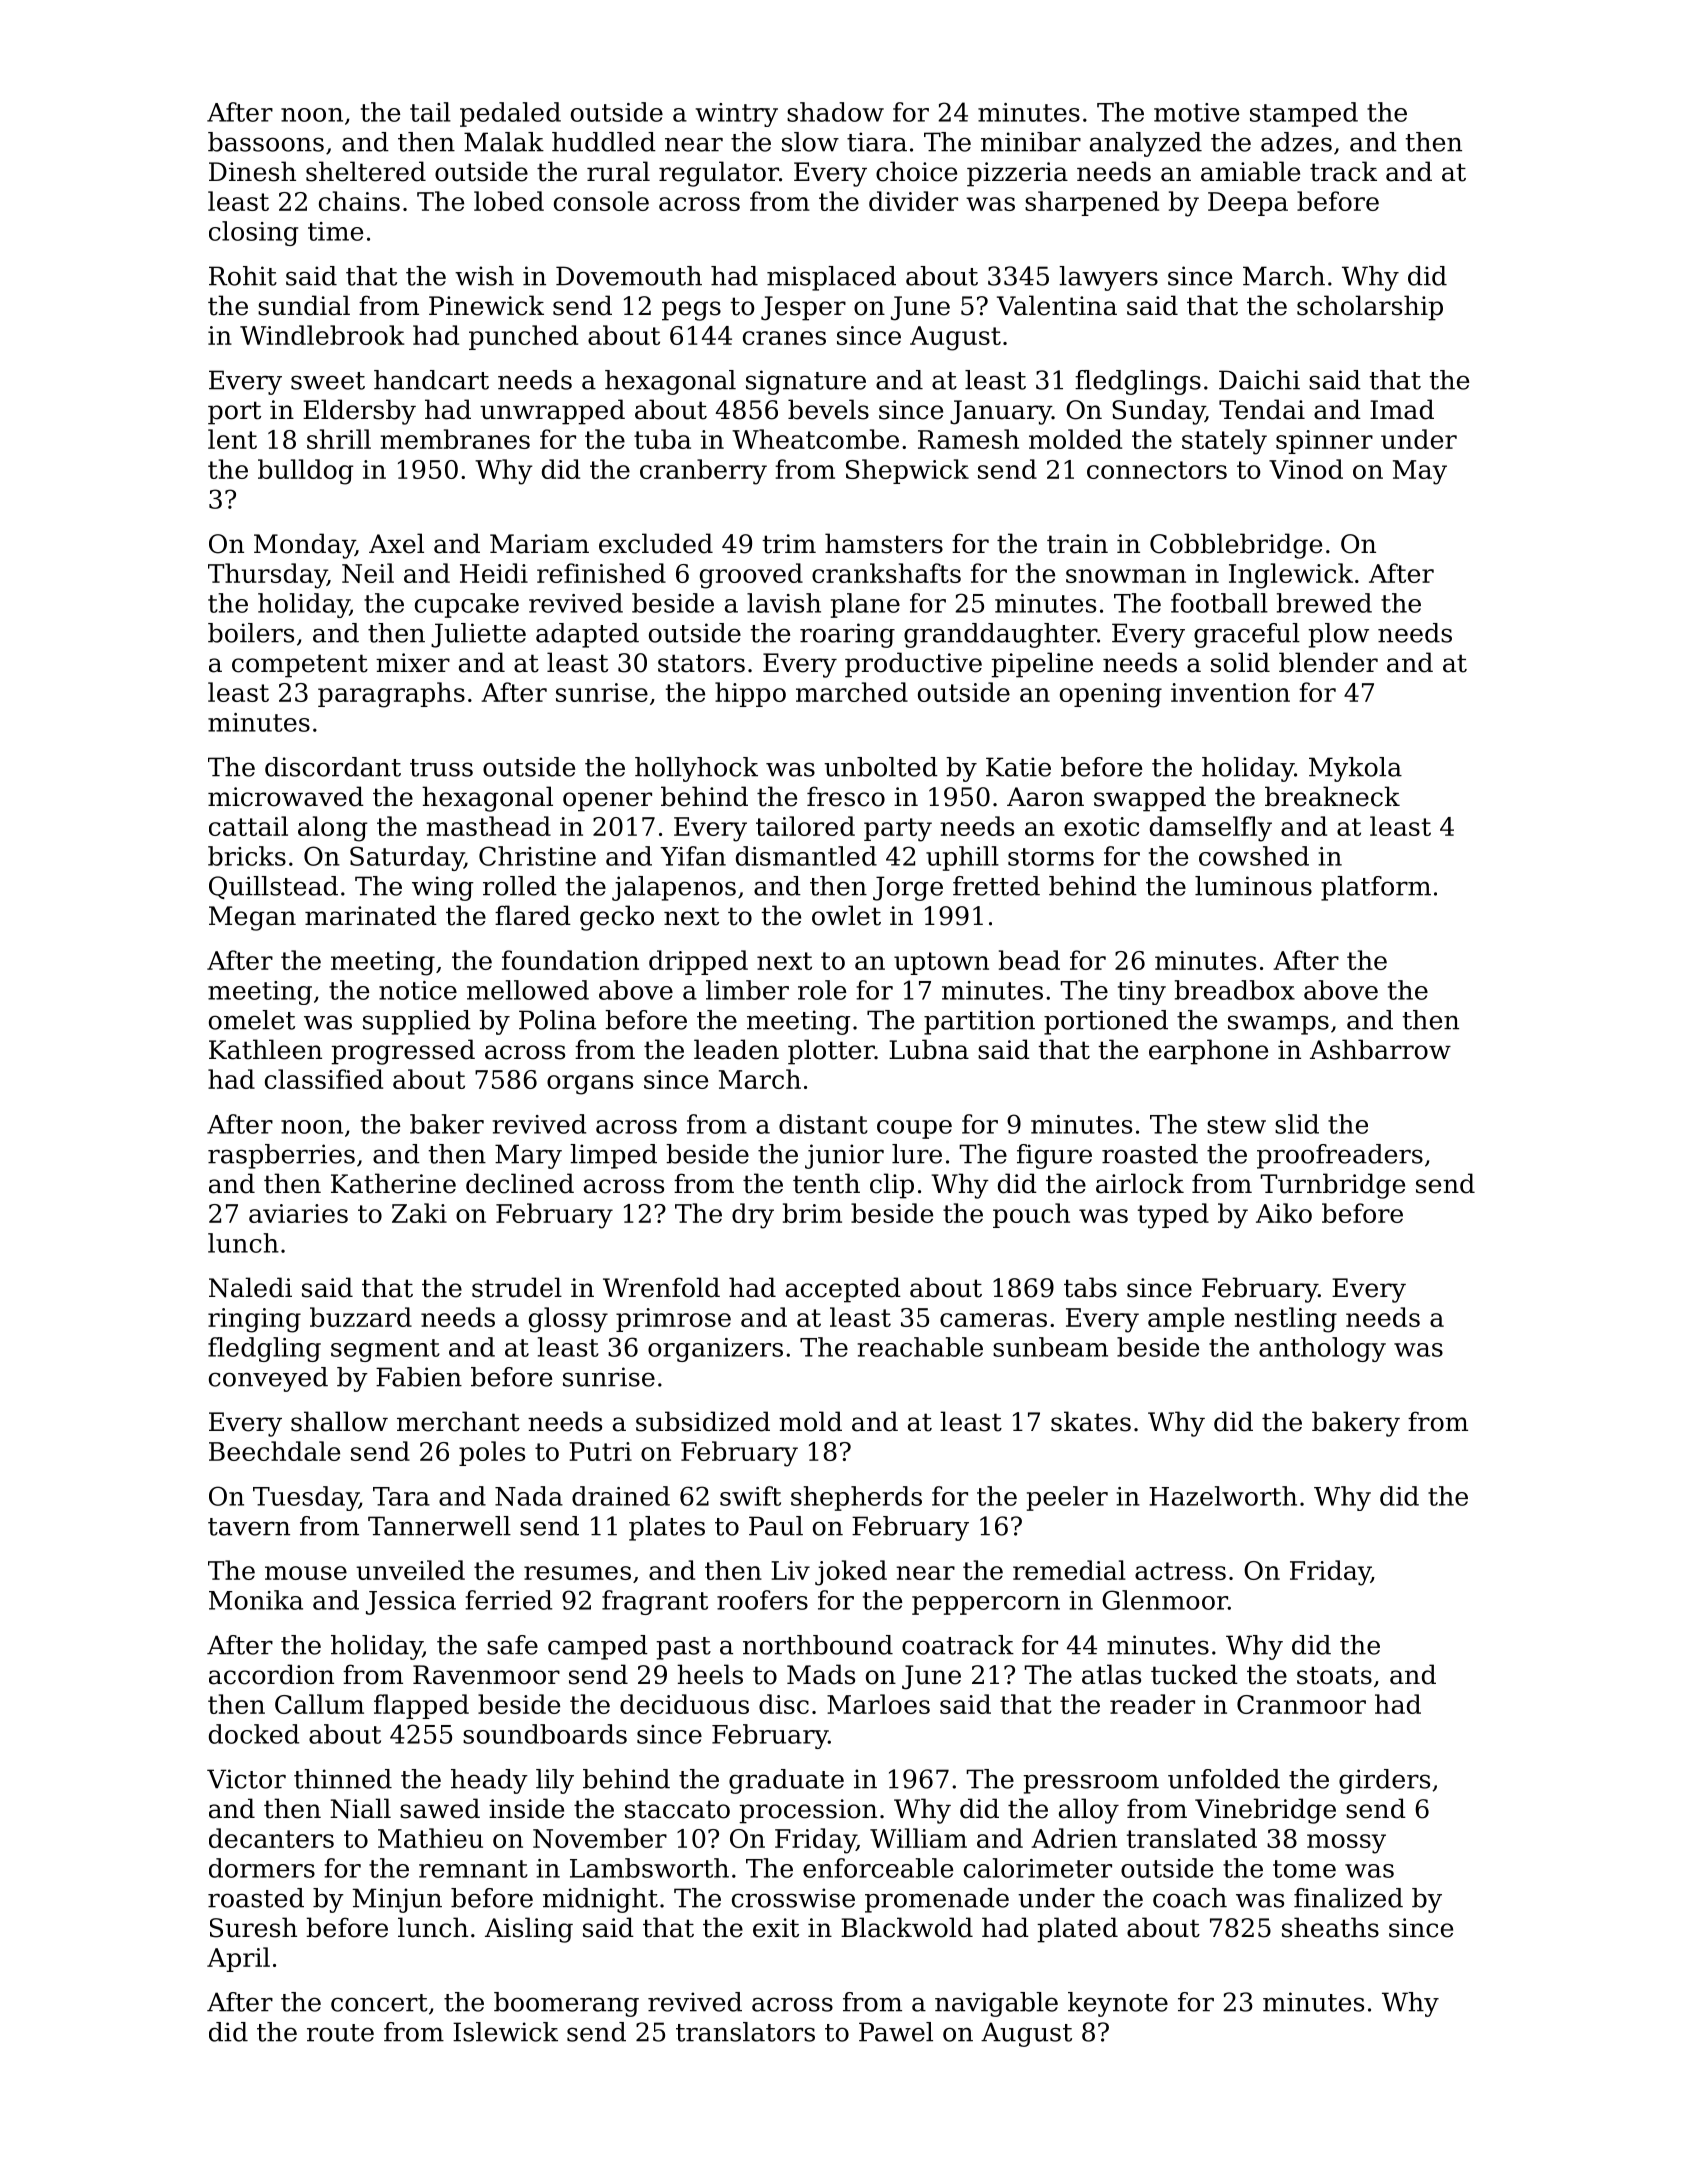 Image resolution: width=1683 pixels, height=2178 pixels. Describe the element at coordinates (1322, 1349) in the screenshot. I see `anthology` at that location.
